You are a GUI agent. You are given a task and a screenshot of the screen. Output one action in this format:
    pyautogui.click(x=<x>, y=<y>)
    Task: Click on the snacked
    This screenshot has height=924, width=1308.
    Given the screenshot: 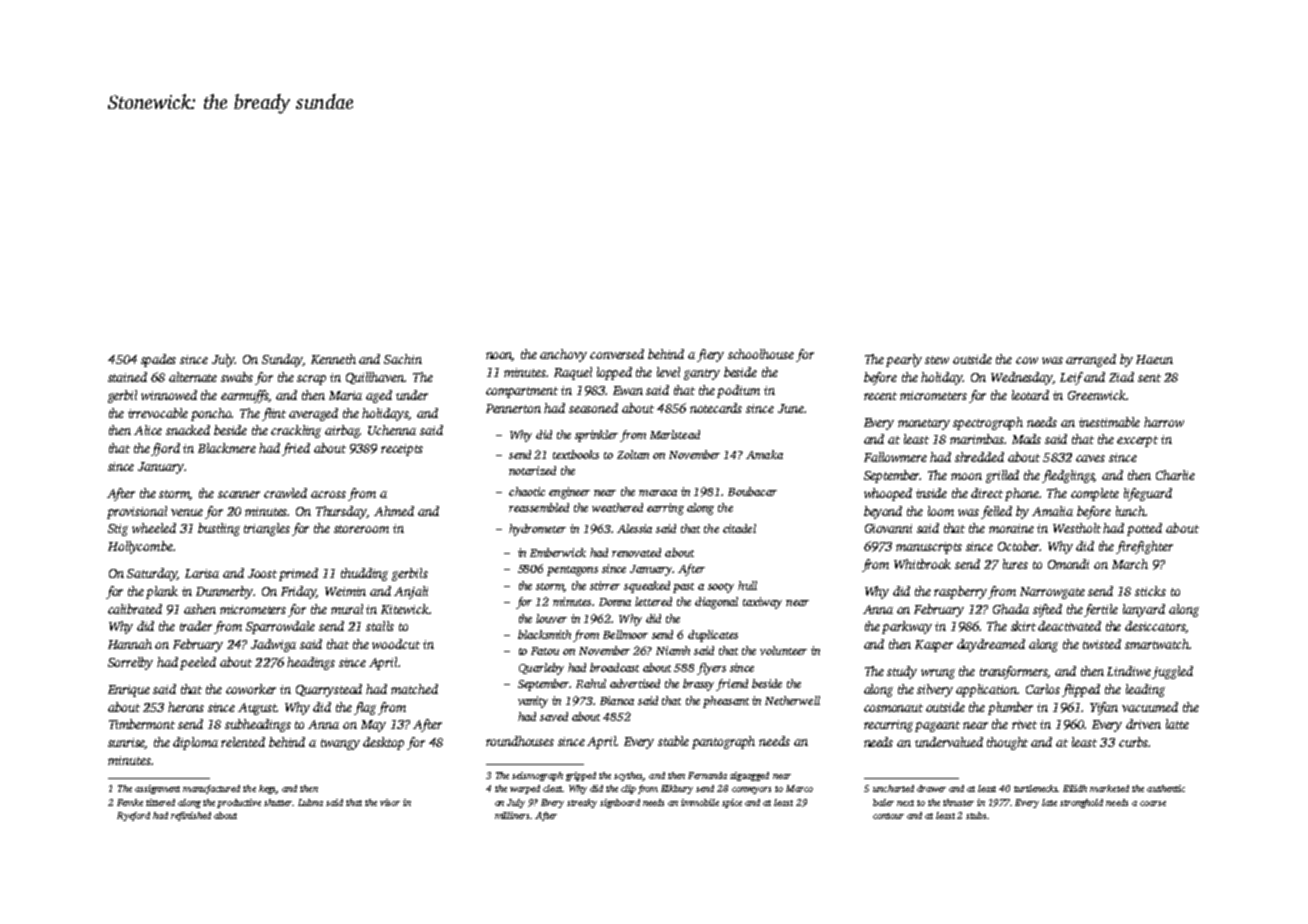 What is the action you would take?
    pyautogui.click(x=188, y=430)
